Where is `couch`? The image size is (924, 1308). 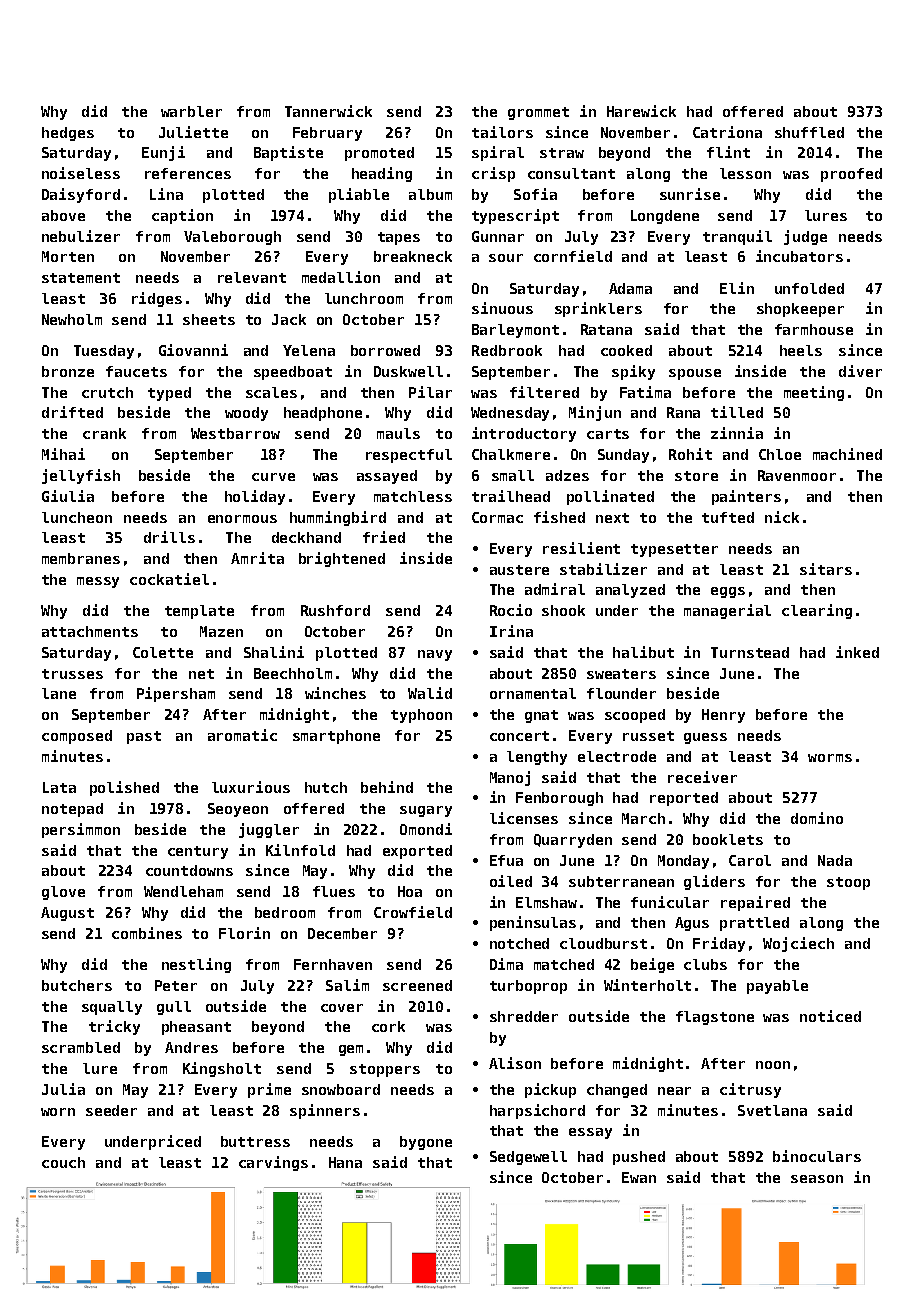
couch is located at coordinates (63, 1162).
